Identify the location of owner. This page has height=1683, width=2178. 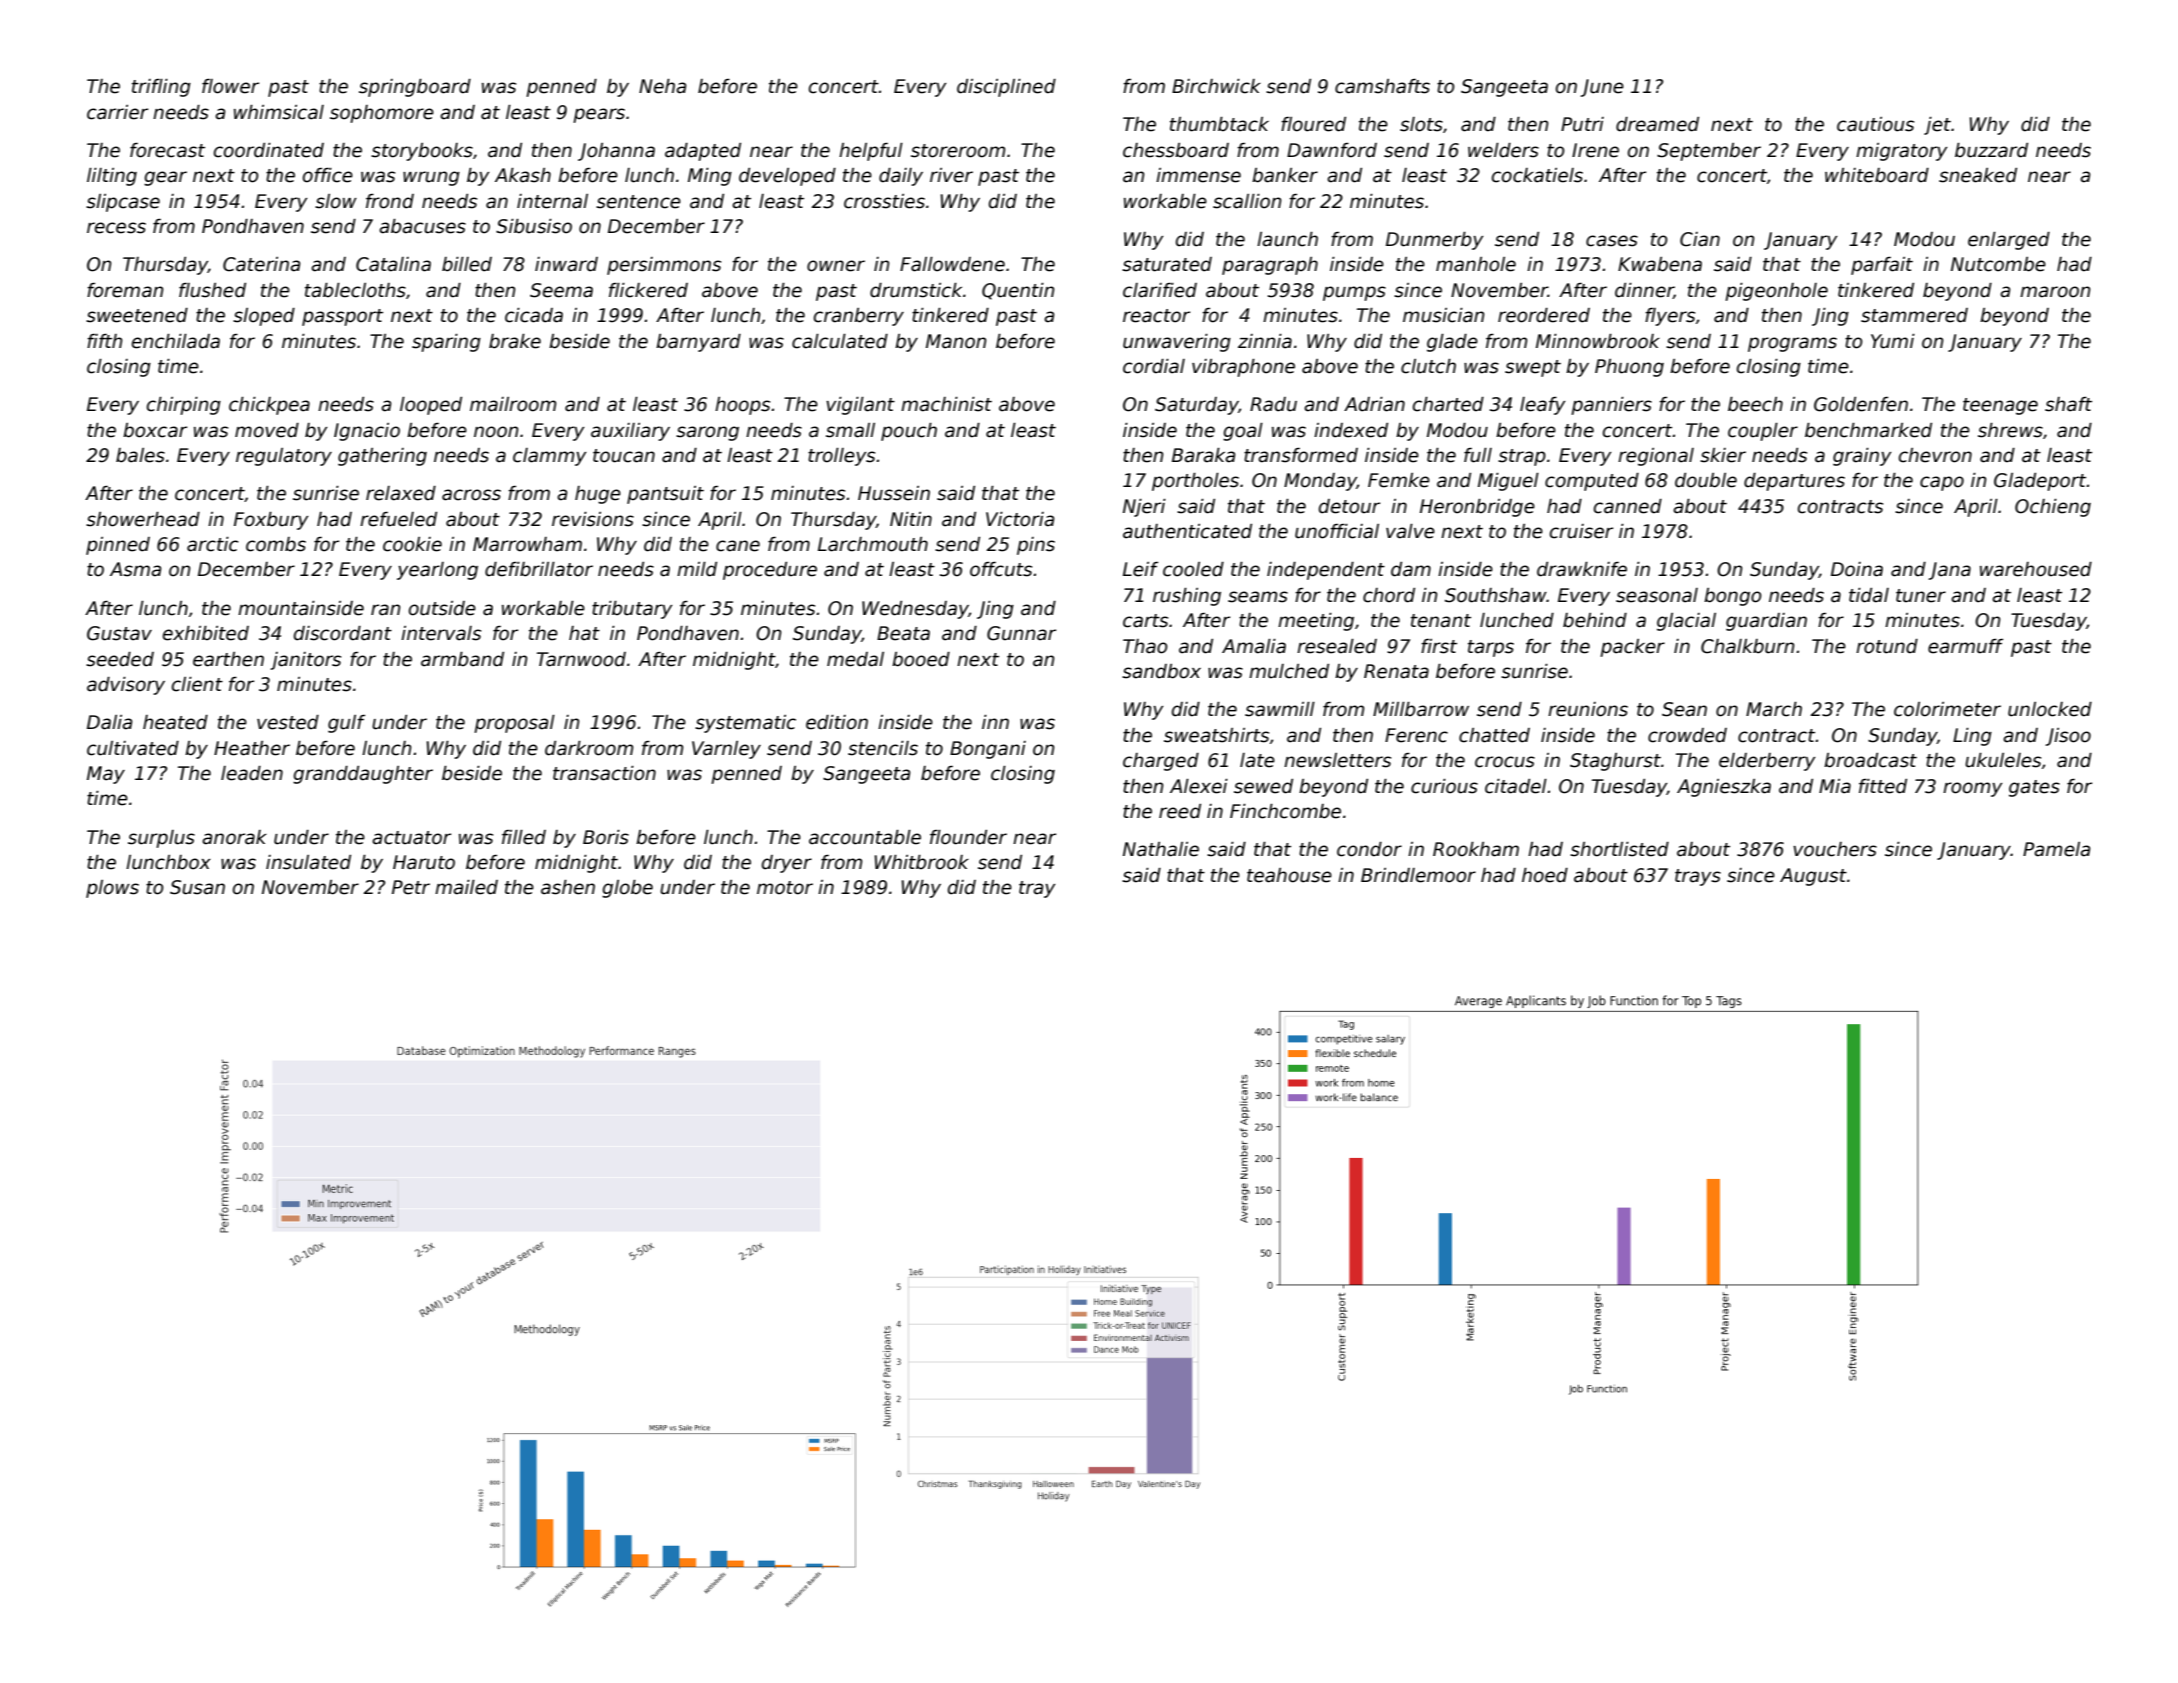
(836, 266).
